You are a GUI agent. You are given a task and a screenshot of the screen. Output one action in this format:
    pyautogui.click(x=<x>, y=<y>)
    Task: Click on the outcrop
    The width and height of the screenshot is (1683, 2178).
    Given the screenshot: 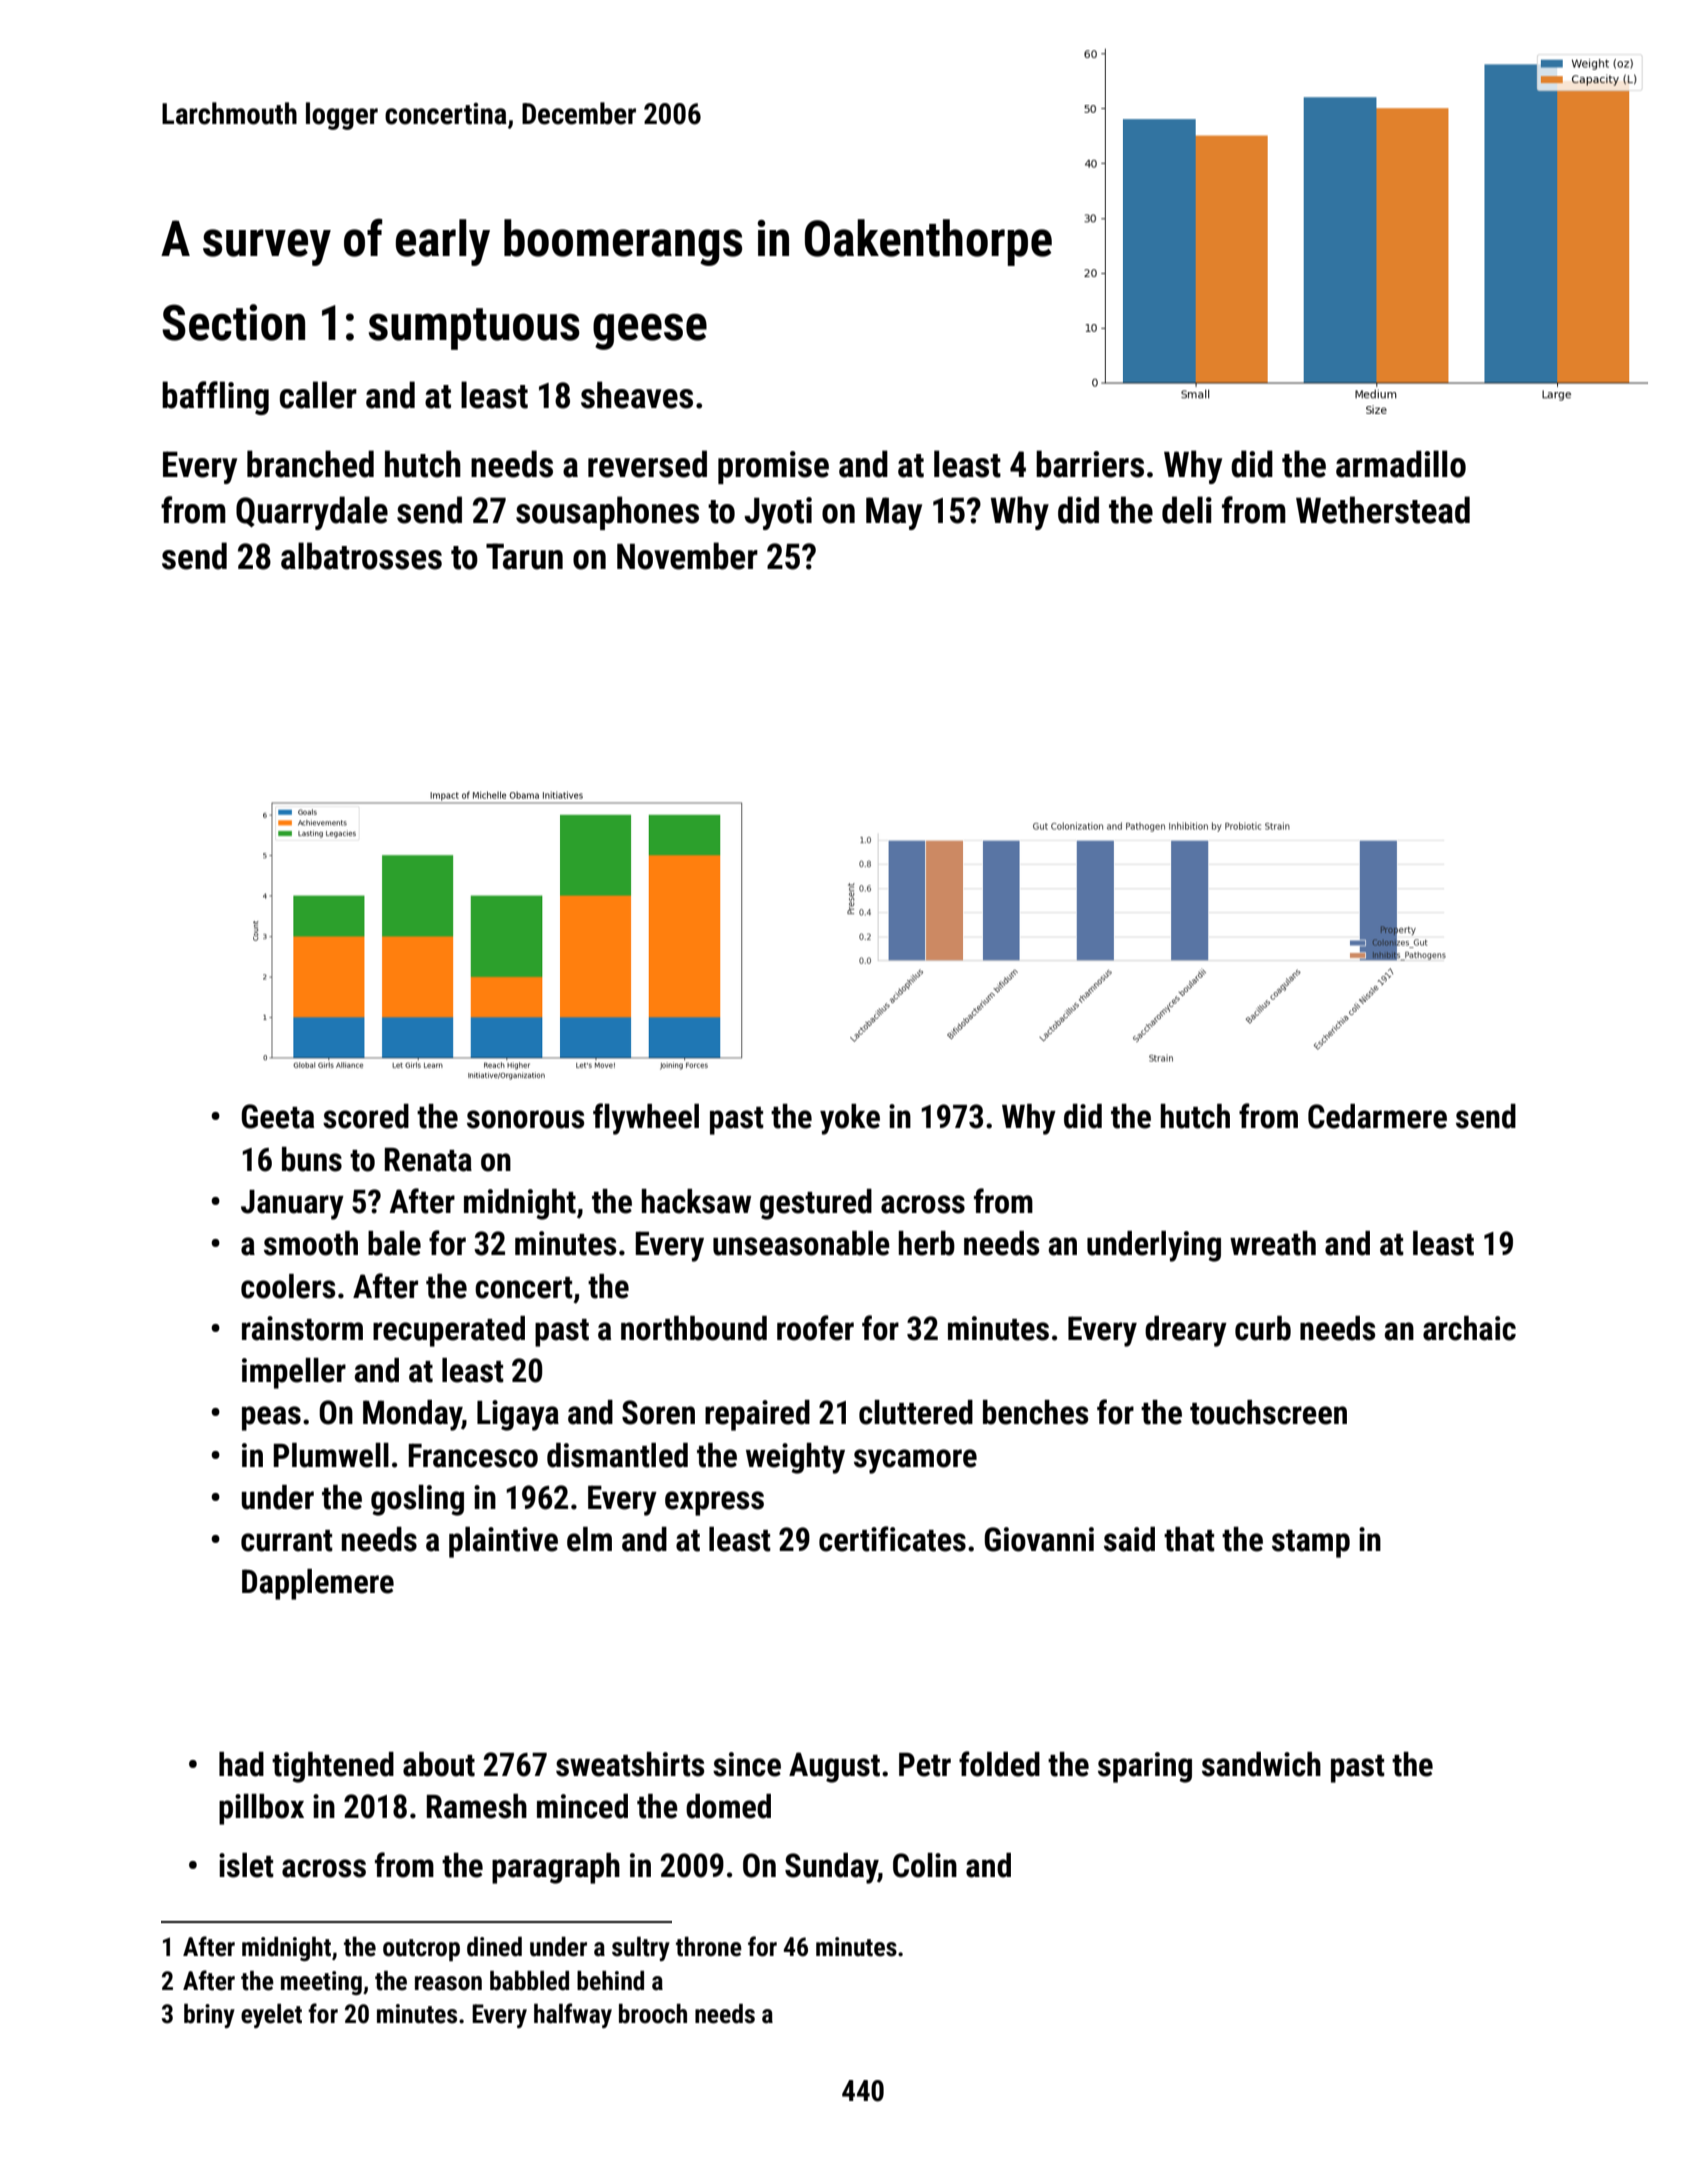 What is the action you would take?
    pyautogui.click(x=421, y=1950)
